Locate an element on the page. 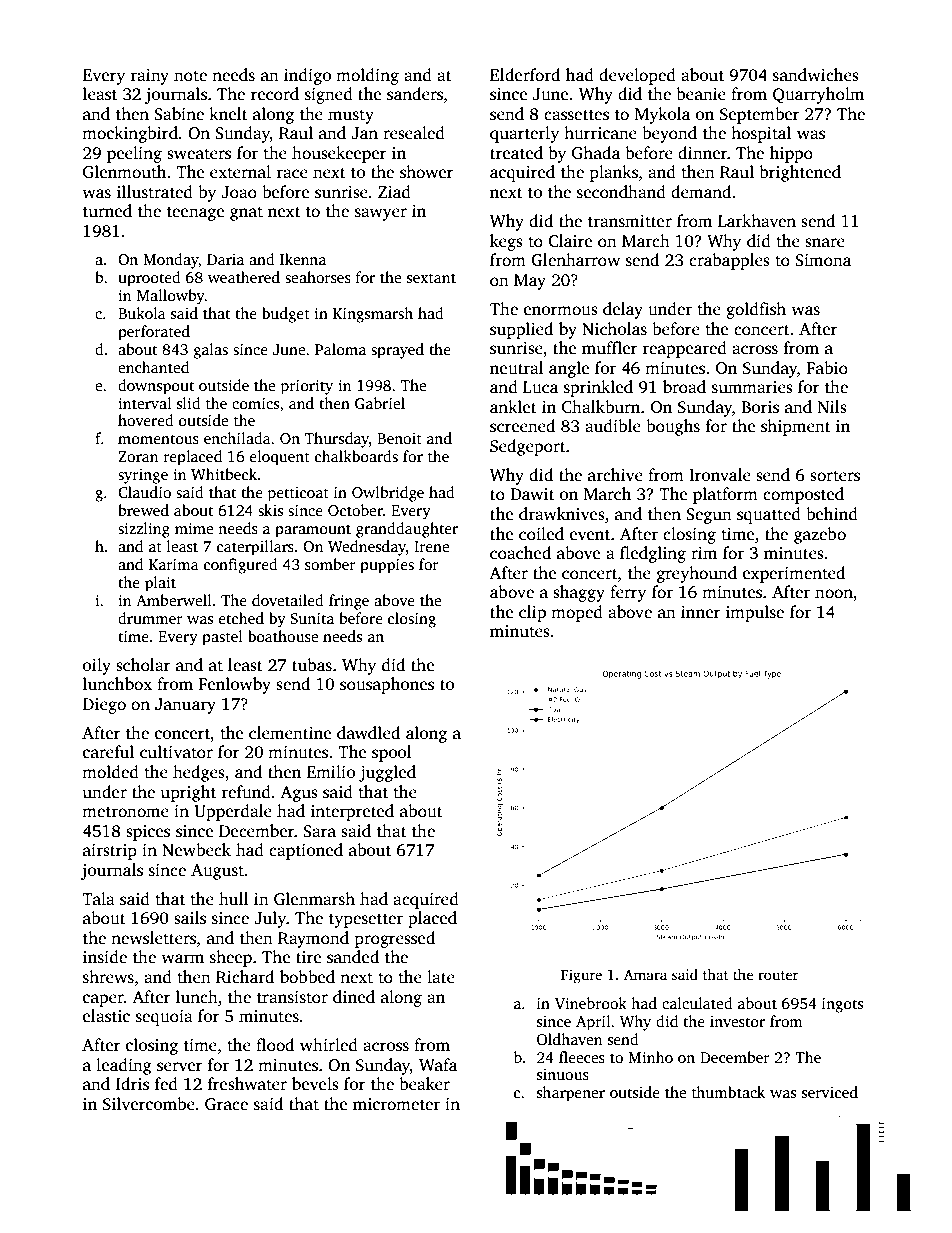 This image has height=1233, width=952. indigo is located at coordinates (307, 76).
